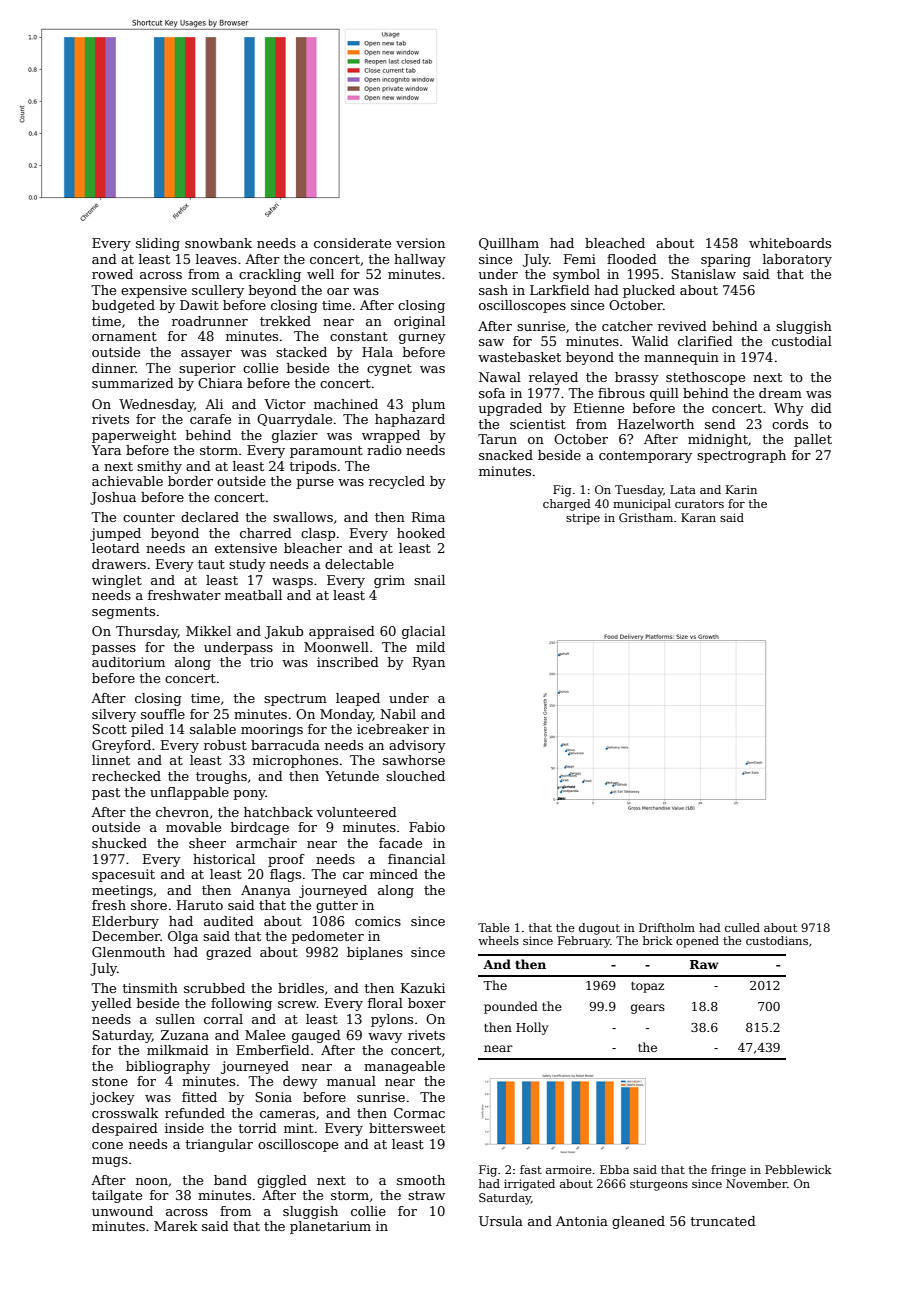 The width and height of the page is (924, 1308). I want to click on culled, so click(742, 927).
